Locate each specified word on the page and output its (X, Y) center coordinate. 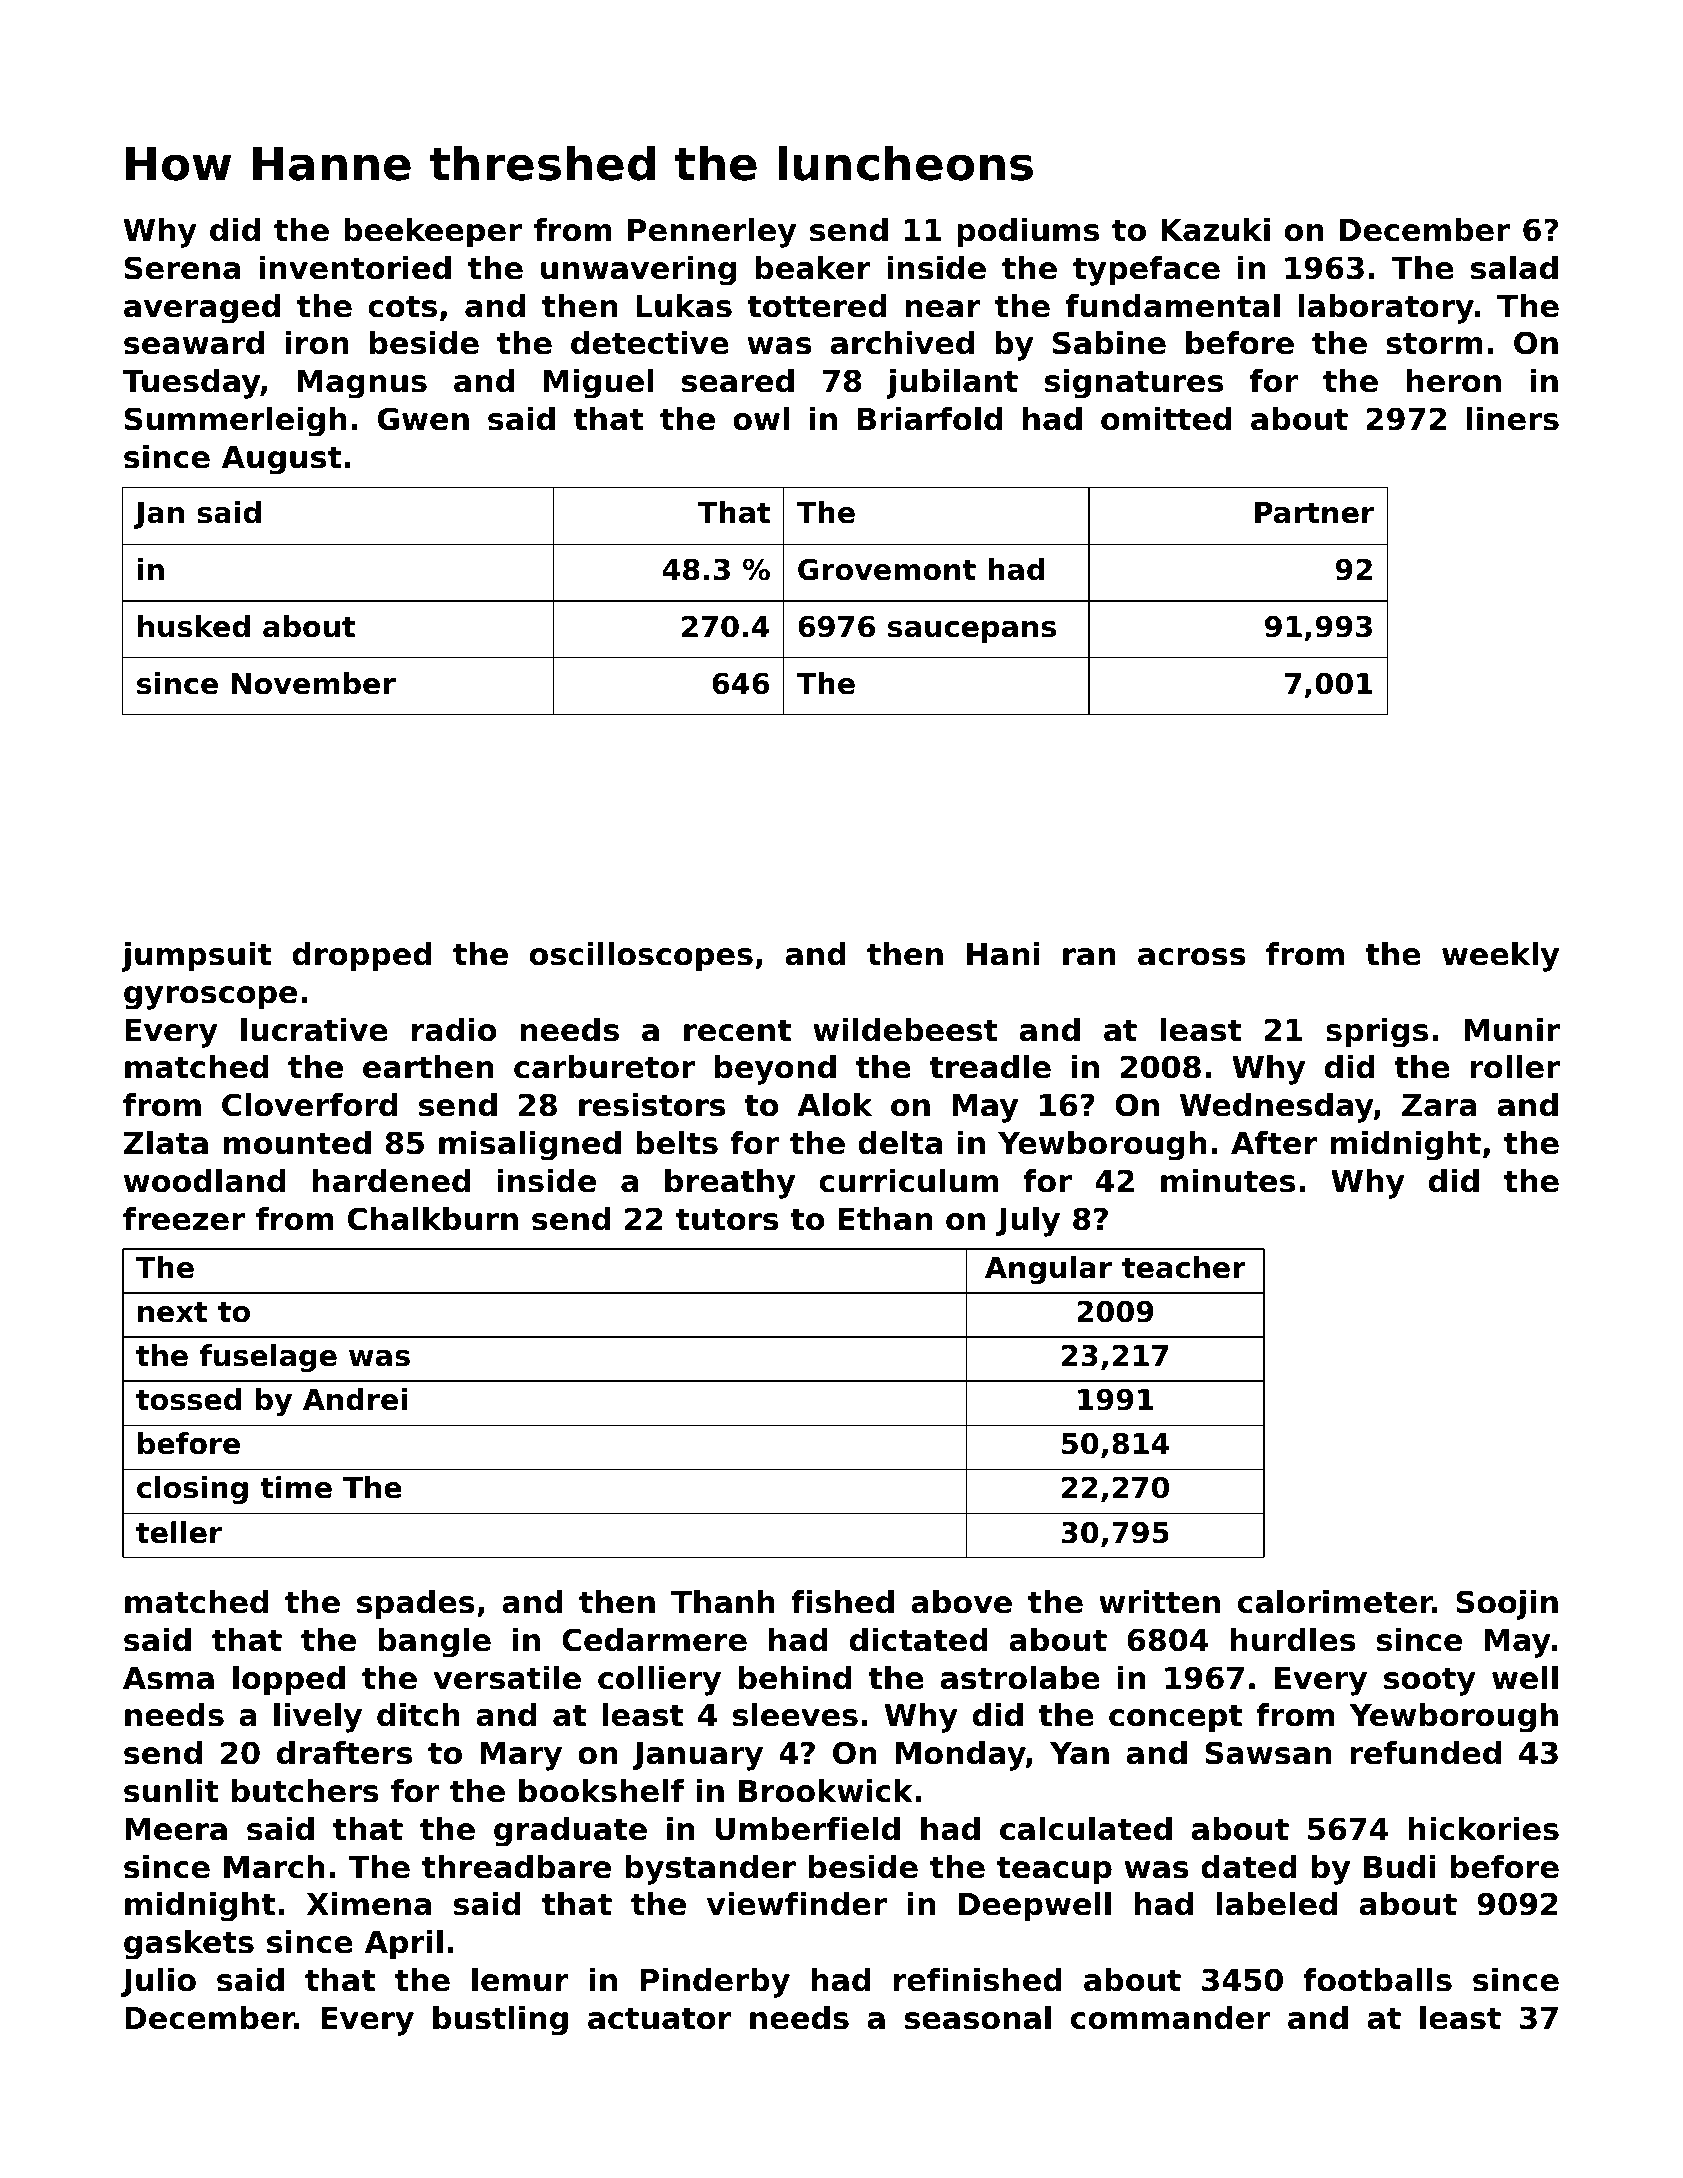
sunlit (171, 1791)
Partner (1314, 513)
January (697, 1756)
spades (416, 1605)
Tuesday (191, 384)
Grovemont (887, 569)
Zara (1439, 1105)
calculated (1086, 1829)
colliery (659, 1681)
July (1028, 1222)
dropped (362, 957)
